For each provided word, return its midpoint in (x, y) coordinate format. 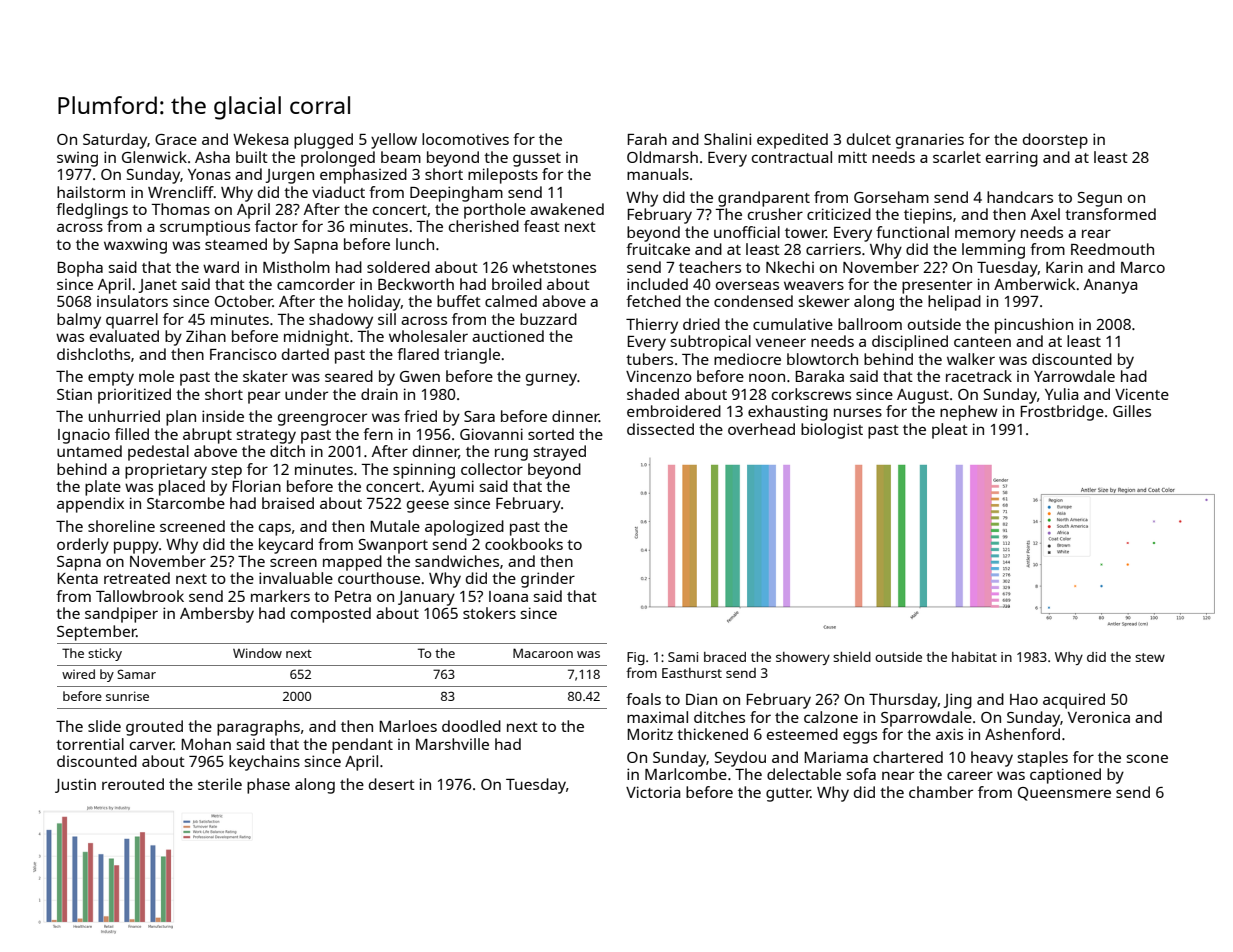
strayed (560, 453)
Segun (1100, 199)
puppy (136, 547)
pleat (950, 431)
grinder (548, 580)
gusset (537, 160)
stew (1150, 657)
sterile (220, 784)
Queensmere (1064, 794)
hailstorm (91, 192)
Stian (74, 394)
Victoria (653, 792)
